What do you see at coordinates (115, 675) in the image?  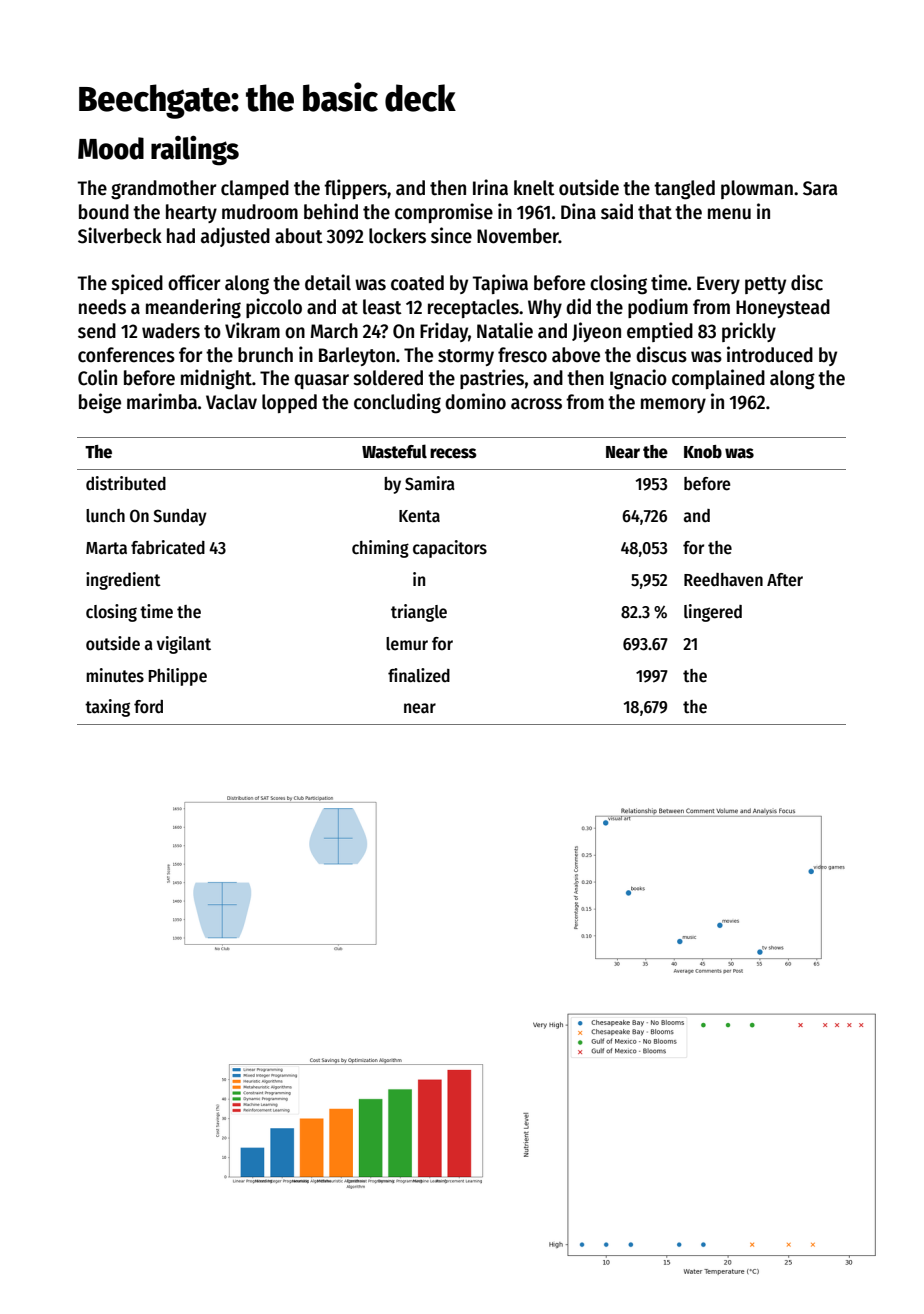 I see `minutes` at bounding box center [115, 675].
